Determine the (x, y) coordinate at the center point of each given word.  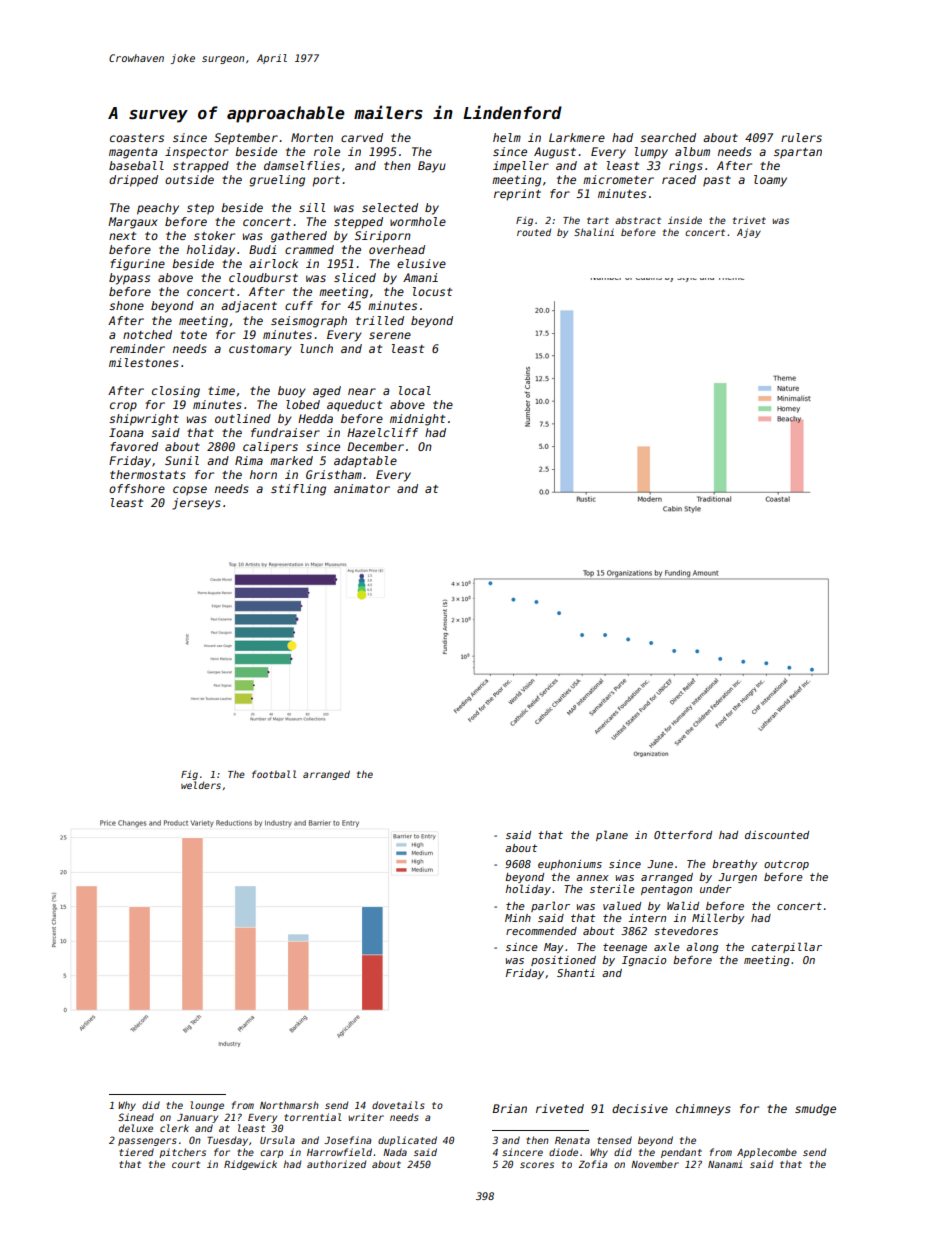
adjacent (249, 307)
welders (201, 785)
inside (685, 220)
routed (534, 232)
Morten (312, 137)
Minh (518, 918)
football (274, 774)
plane (612, 835)
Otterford (683, 835)
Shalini (594, 232)
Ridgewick (250, 1165)
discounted (777, 835)
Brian (510, 1108)
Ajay (749, 233)
